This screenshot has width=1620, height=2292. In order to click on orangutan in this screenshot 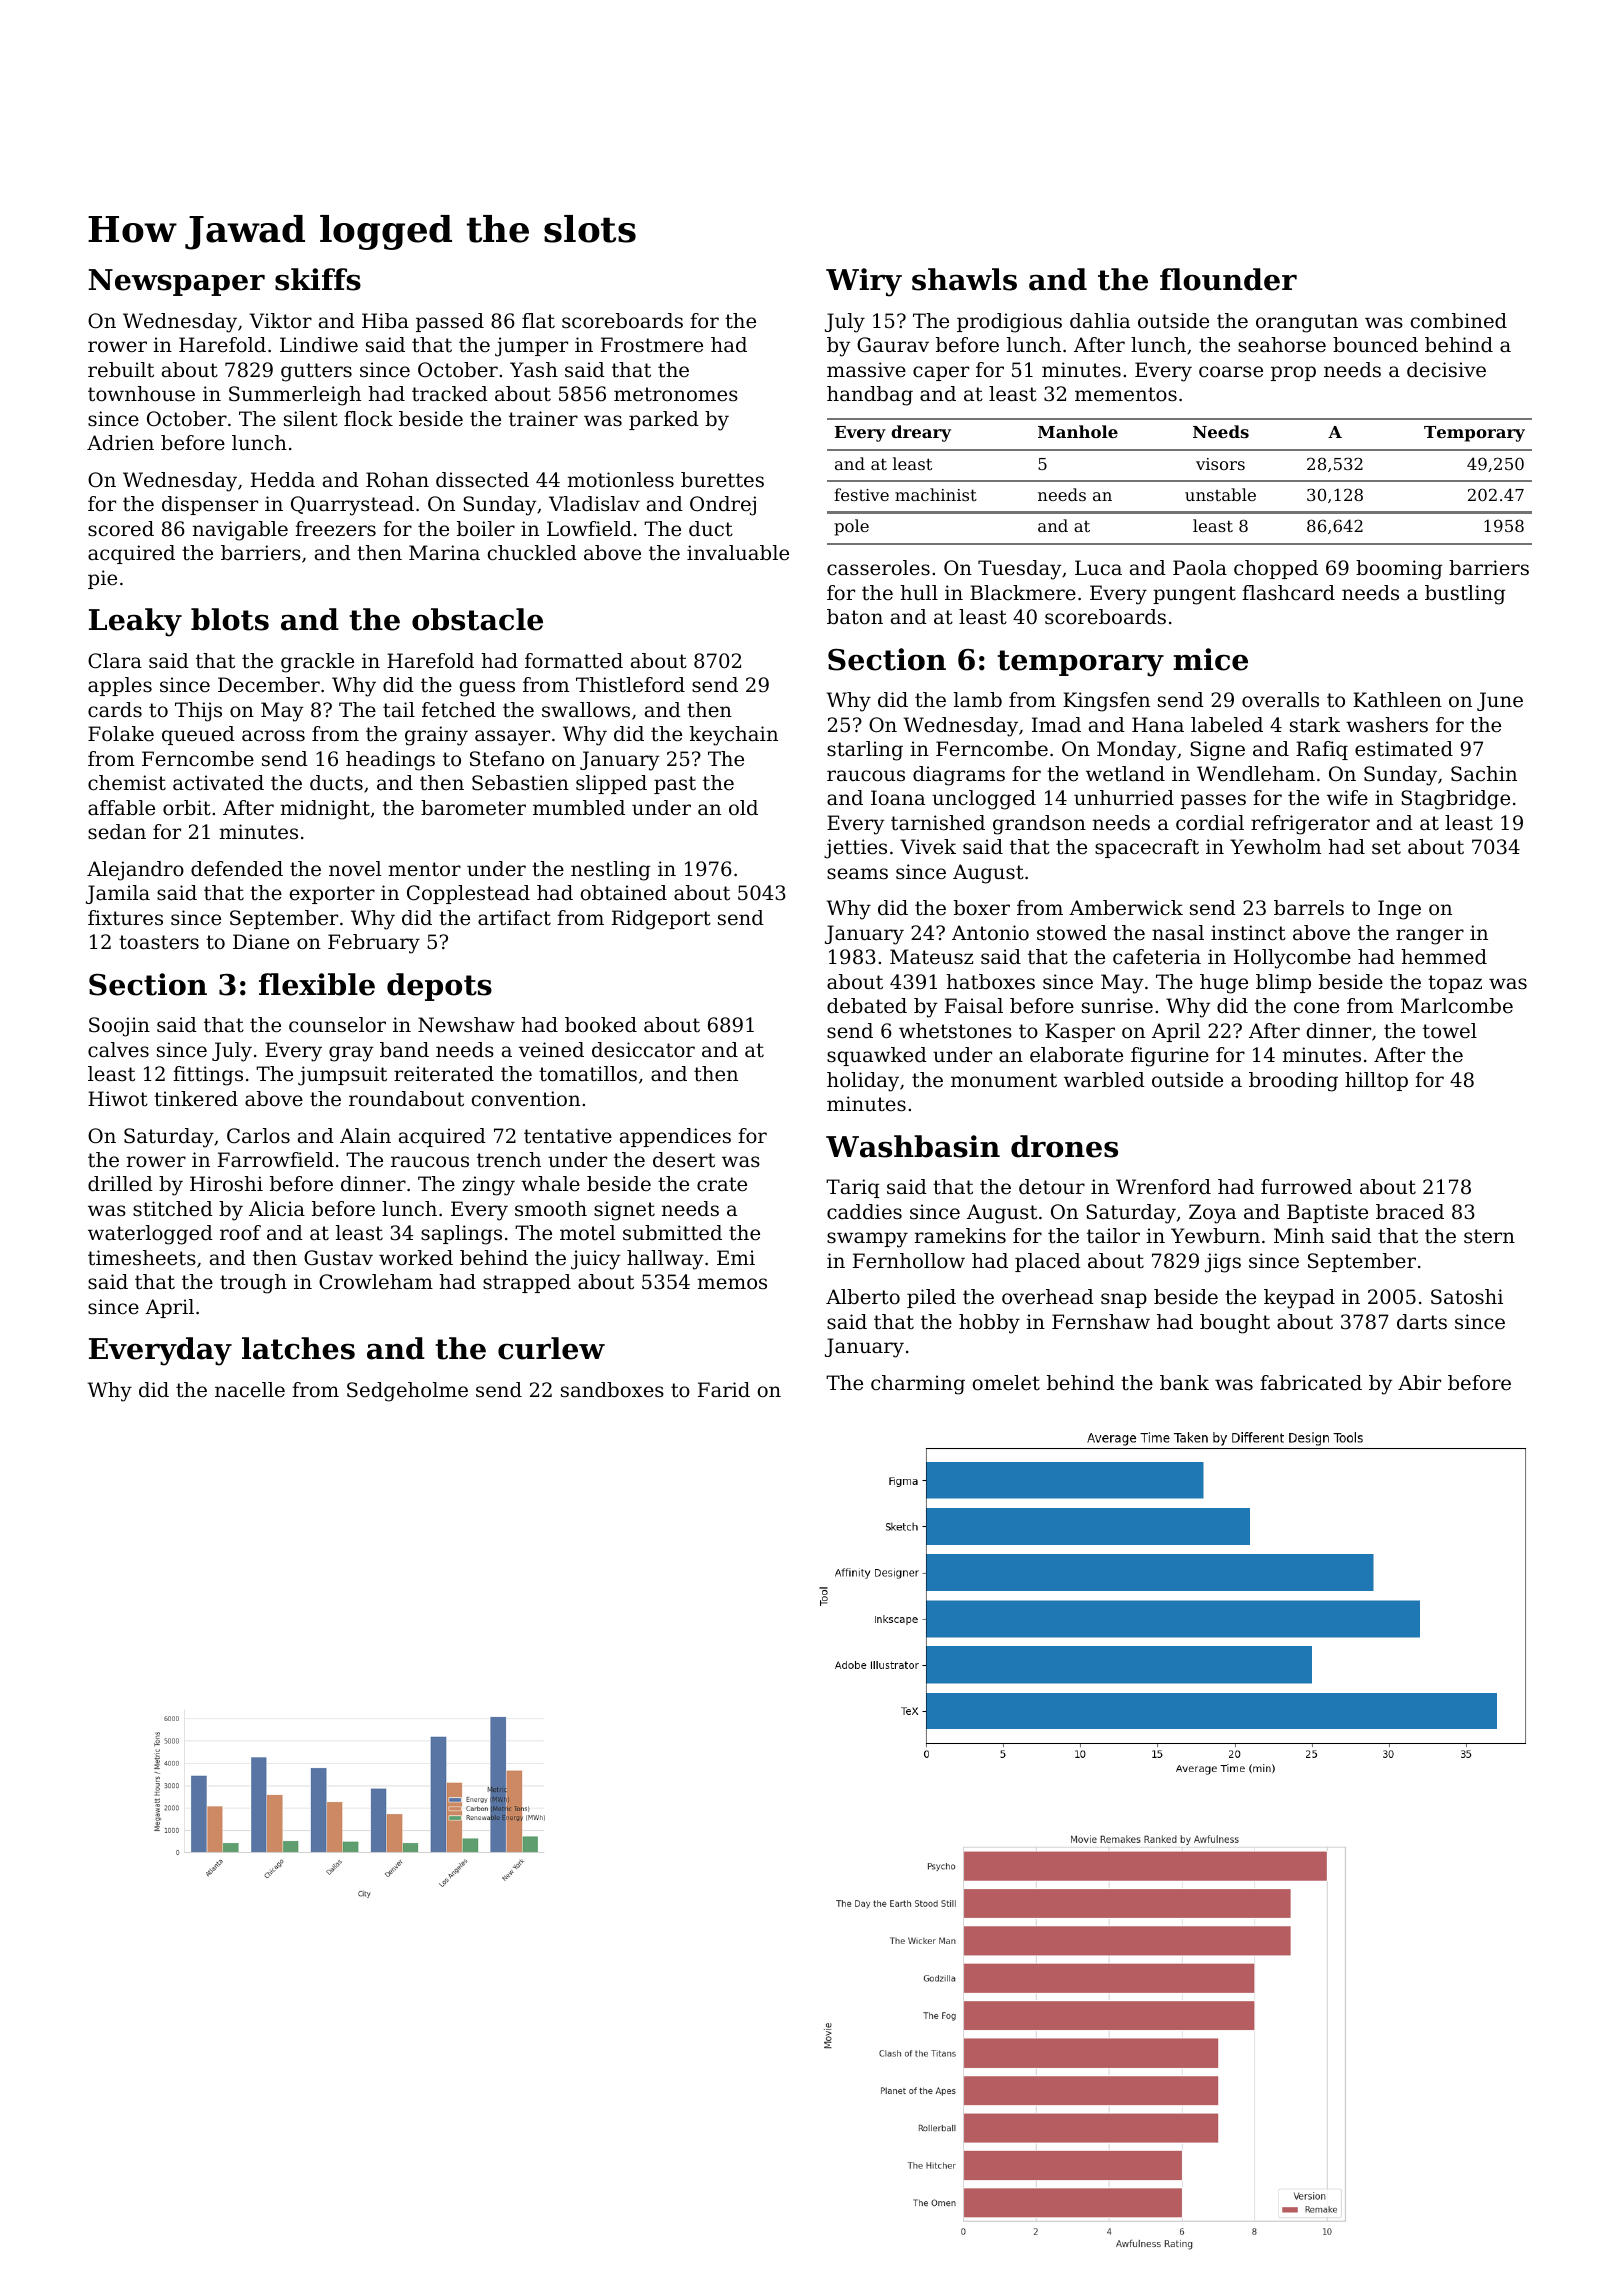, I will do `click(1307, 323)`.
